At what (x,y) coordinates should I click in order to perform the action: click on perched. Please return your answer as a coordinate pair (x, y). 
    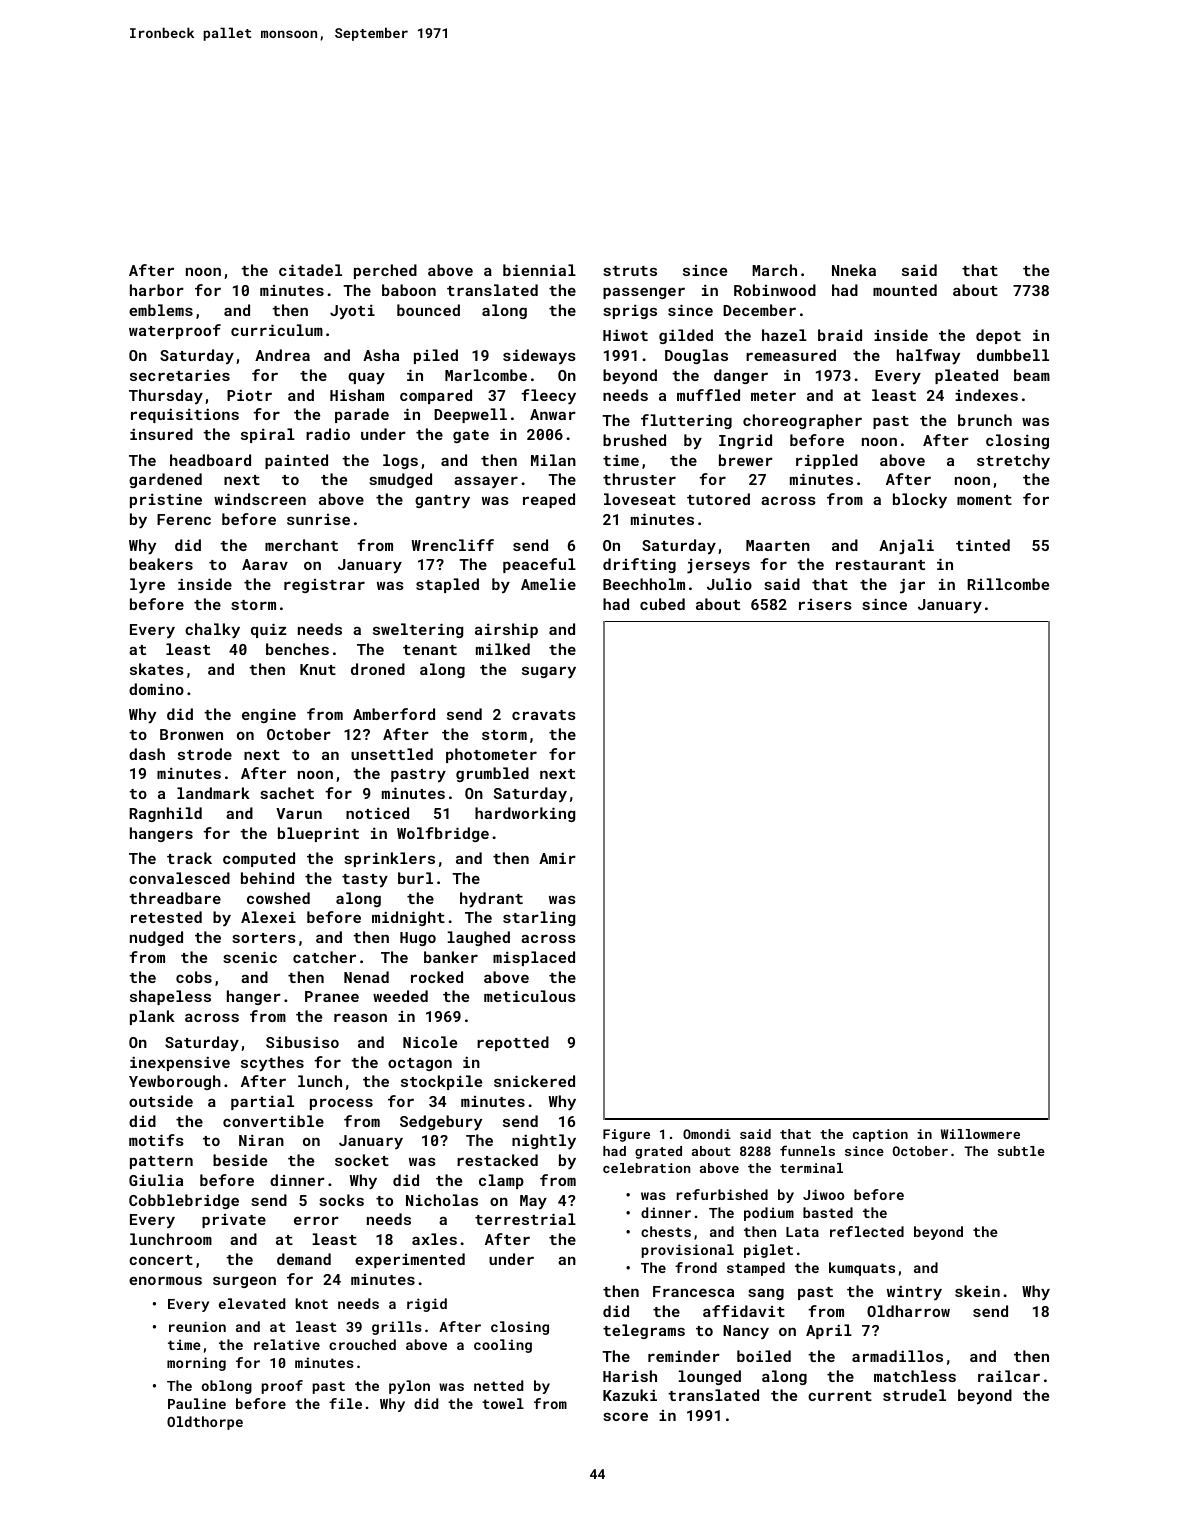
    Looking at the image, I should click on (385, 271).
